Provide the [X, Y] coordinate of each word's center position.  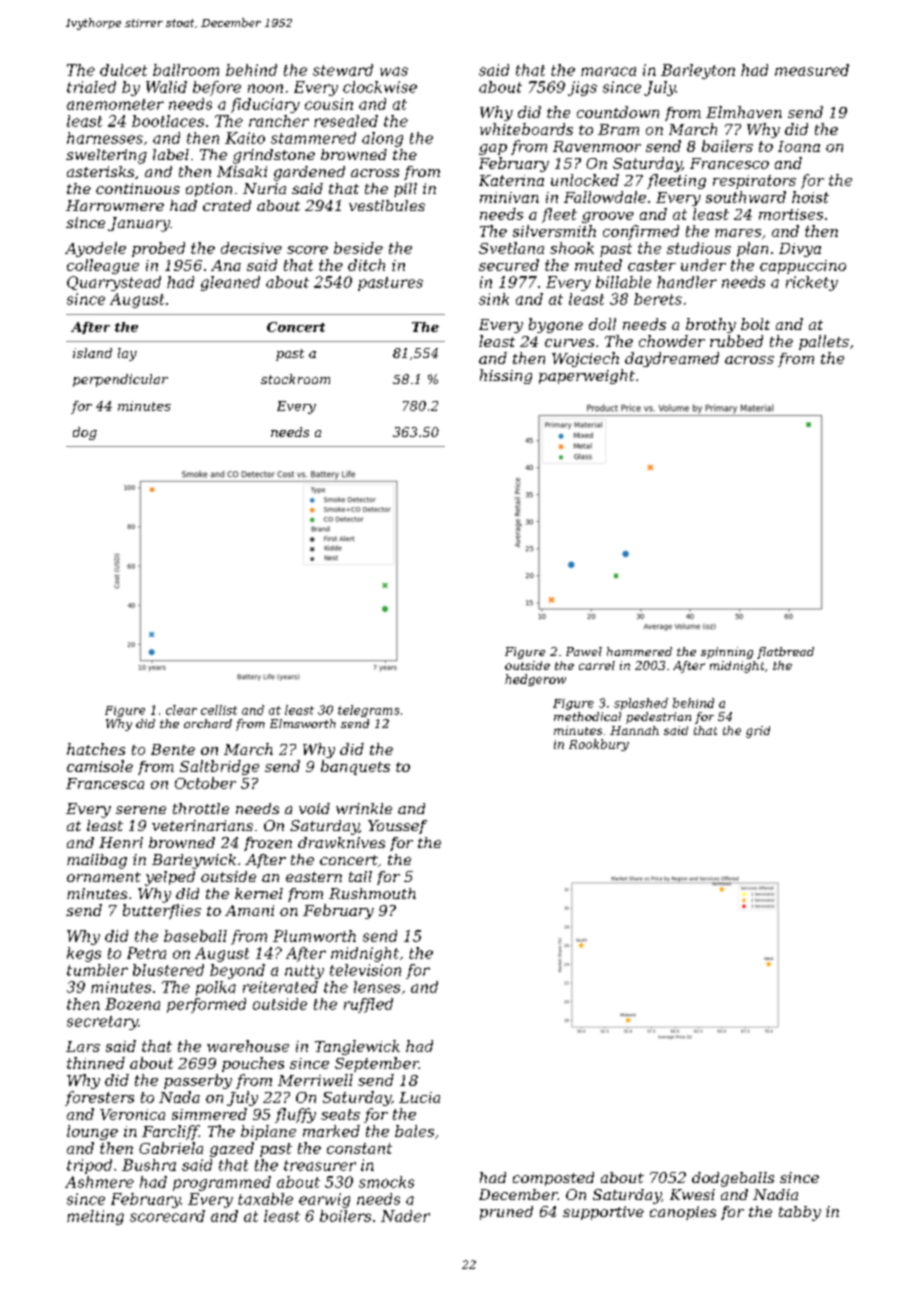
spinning [727, 653]
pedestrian [658, 718]
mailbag [97, 861]
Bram [618, 129]
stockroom [295, 379]
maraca [608, 71]
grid [758, 732]
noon [265, 88]
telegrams [368, 711]
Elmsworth [303, 723]
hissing [506, 376]
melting [95, 1217]
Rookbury [599, 745]
